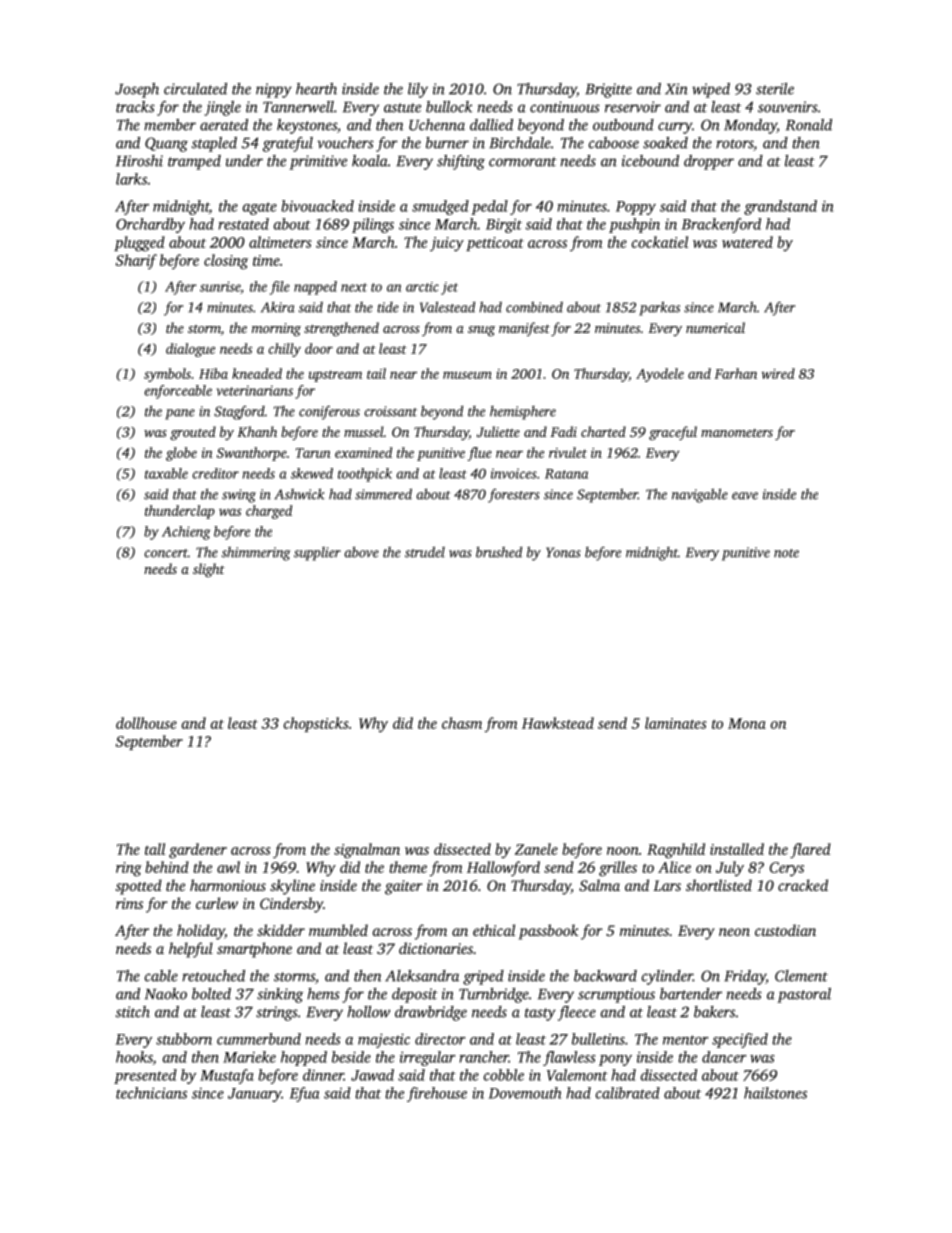 This screenshot has width=952, height=1233. What do you see at coordinates (536, 849) in the screenshot?
I see `Zanele` at bounding box center [536, 849].
